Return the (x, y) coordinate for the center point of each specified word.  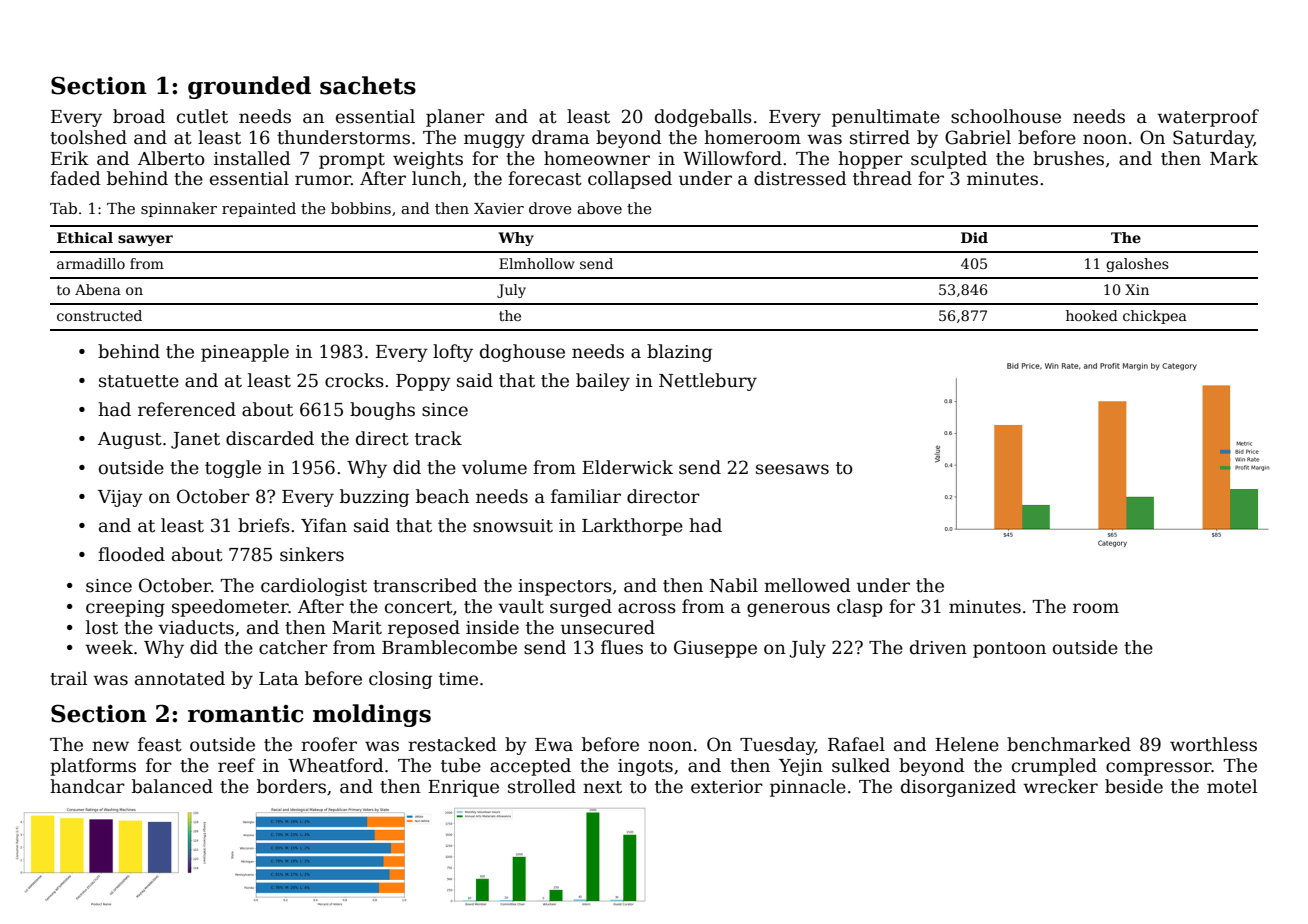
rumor (323, 180)
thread (882, 178)
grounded (249, 87)
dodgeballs (703, 118)
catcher (293, 647)
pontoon (1009, 650)
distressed (800, 178)
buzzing (374, 498)
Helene (967, 744)
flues (622, 647)
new (110, 746)
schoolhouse (1006, 116)
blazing (679, 353)
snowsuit (513, 526)
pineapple (245, 353)
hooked (1092, 315)
